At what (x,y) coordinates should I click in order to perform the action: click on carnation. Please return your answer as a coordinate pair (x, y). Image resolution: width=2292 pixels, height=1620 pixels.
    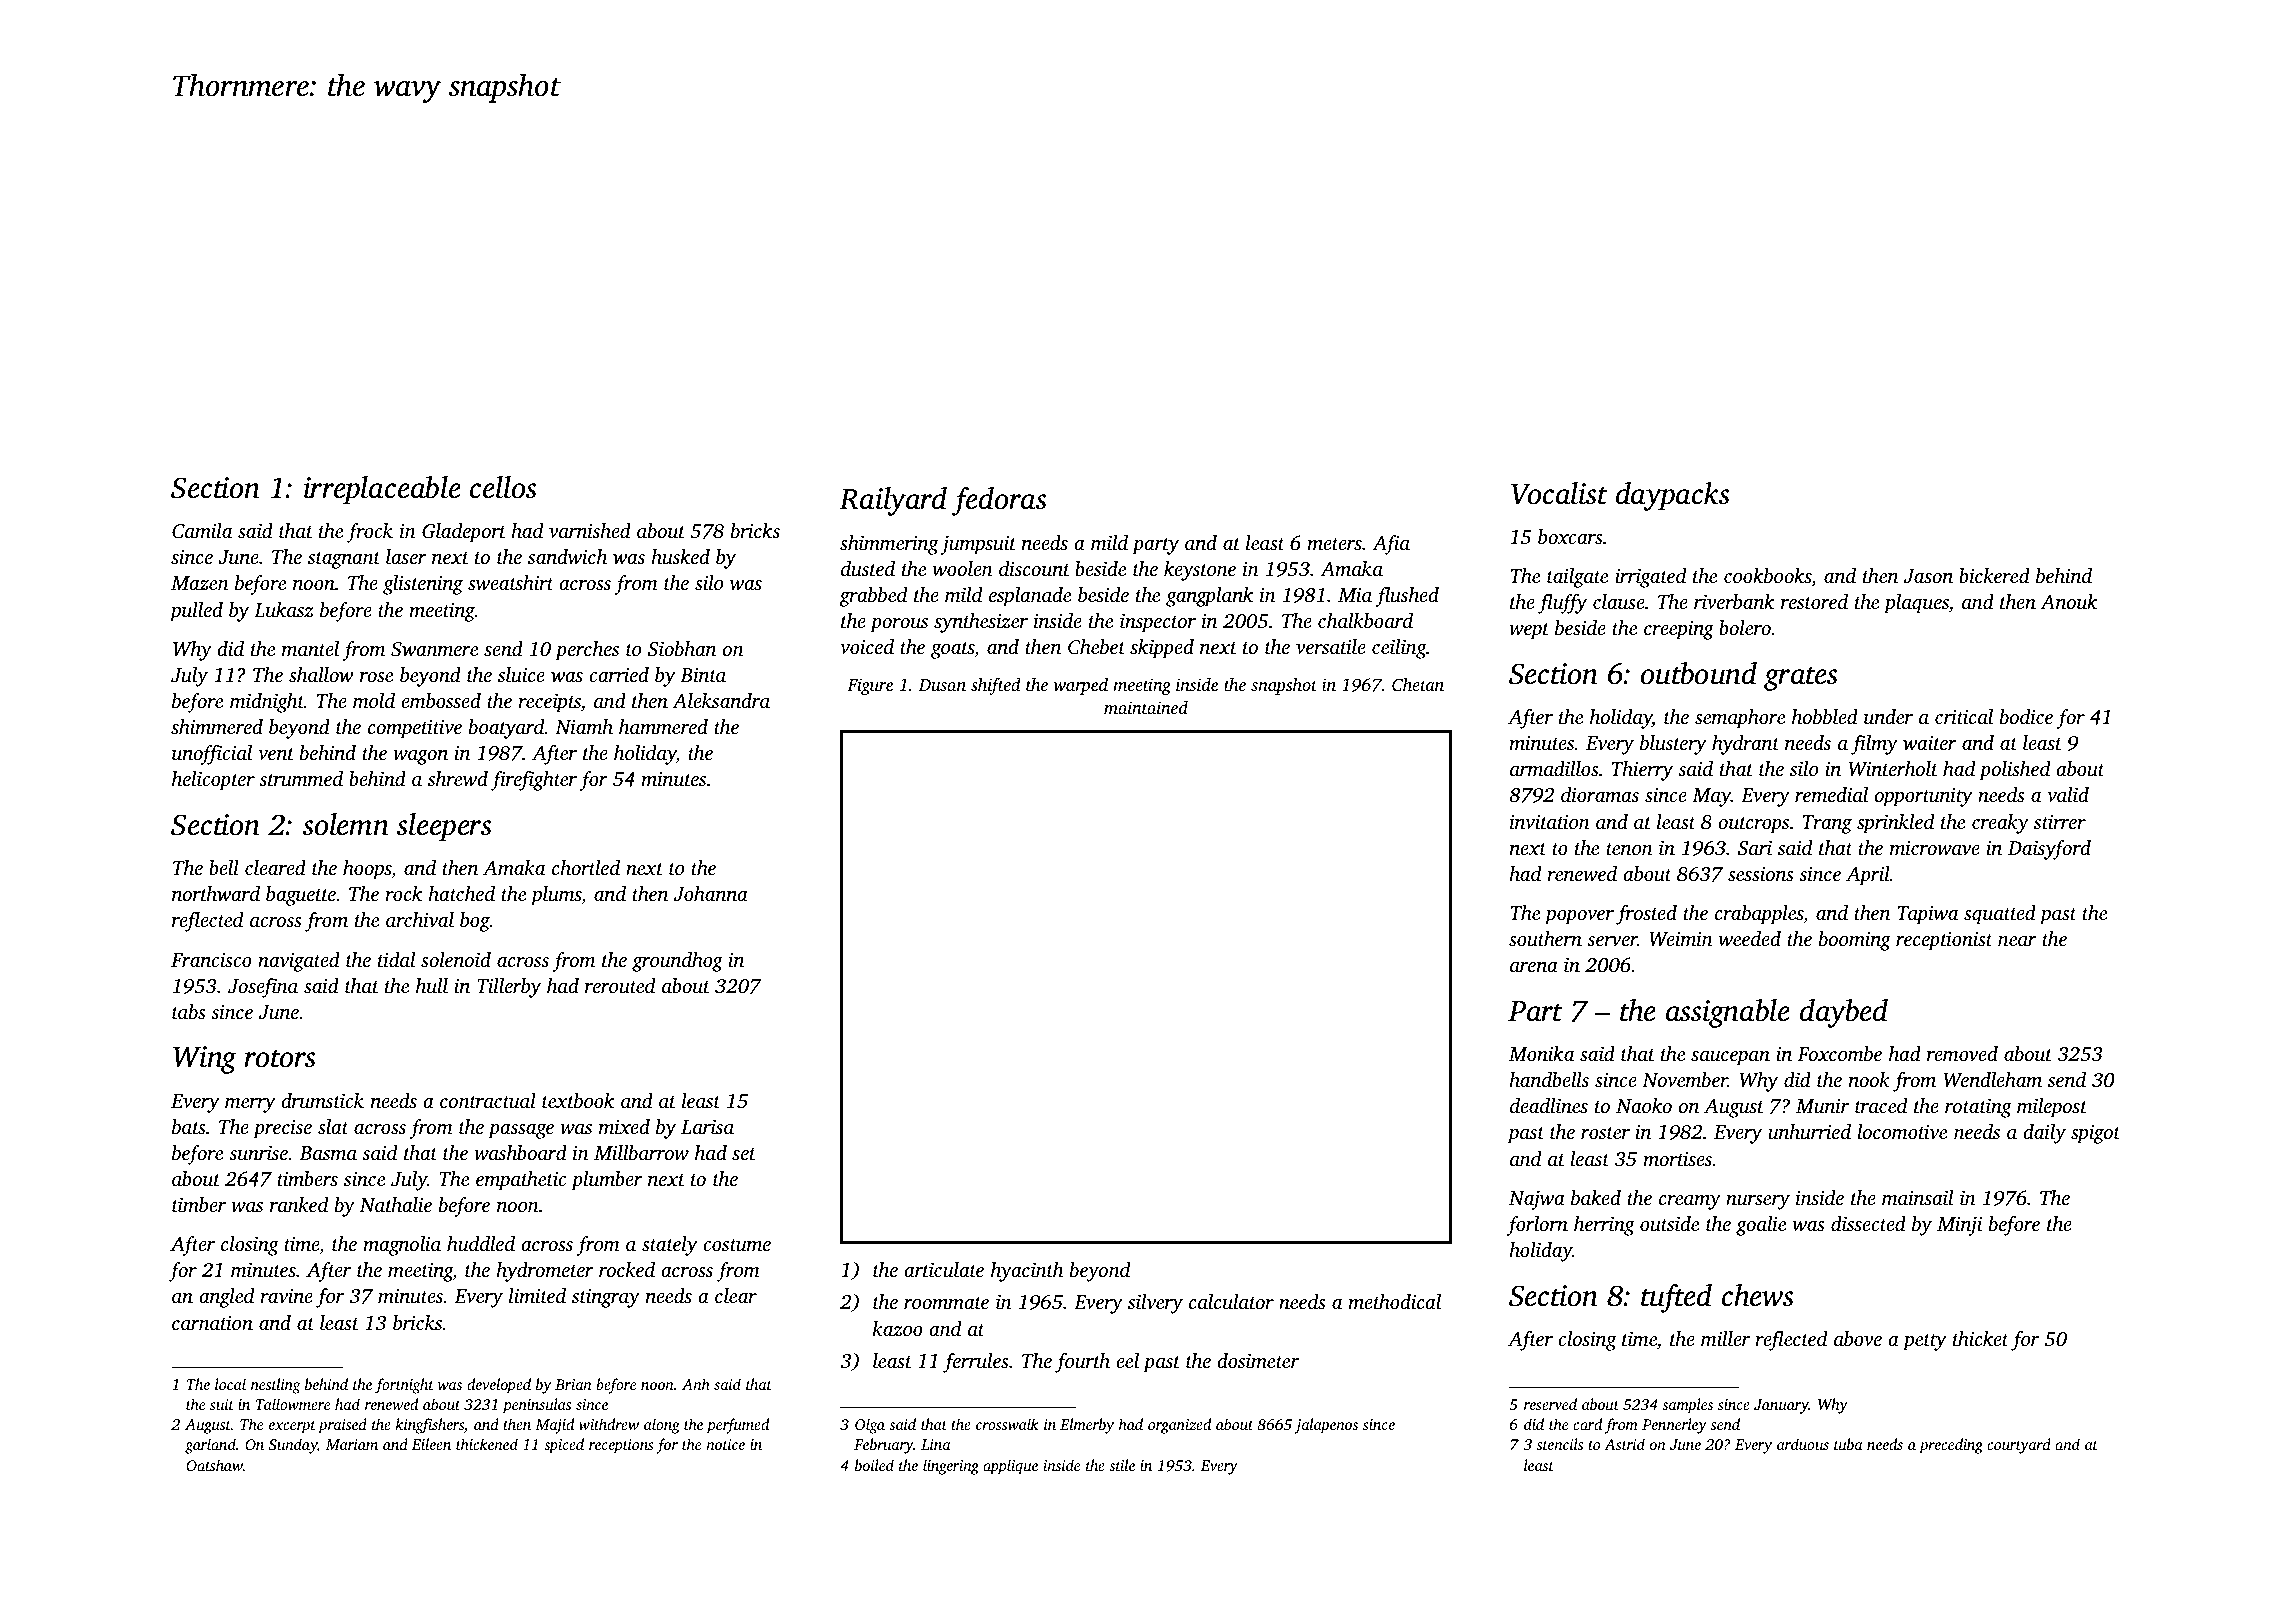
    Looking at the image, I should click on (212, 1323).
